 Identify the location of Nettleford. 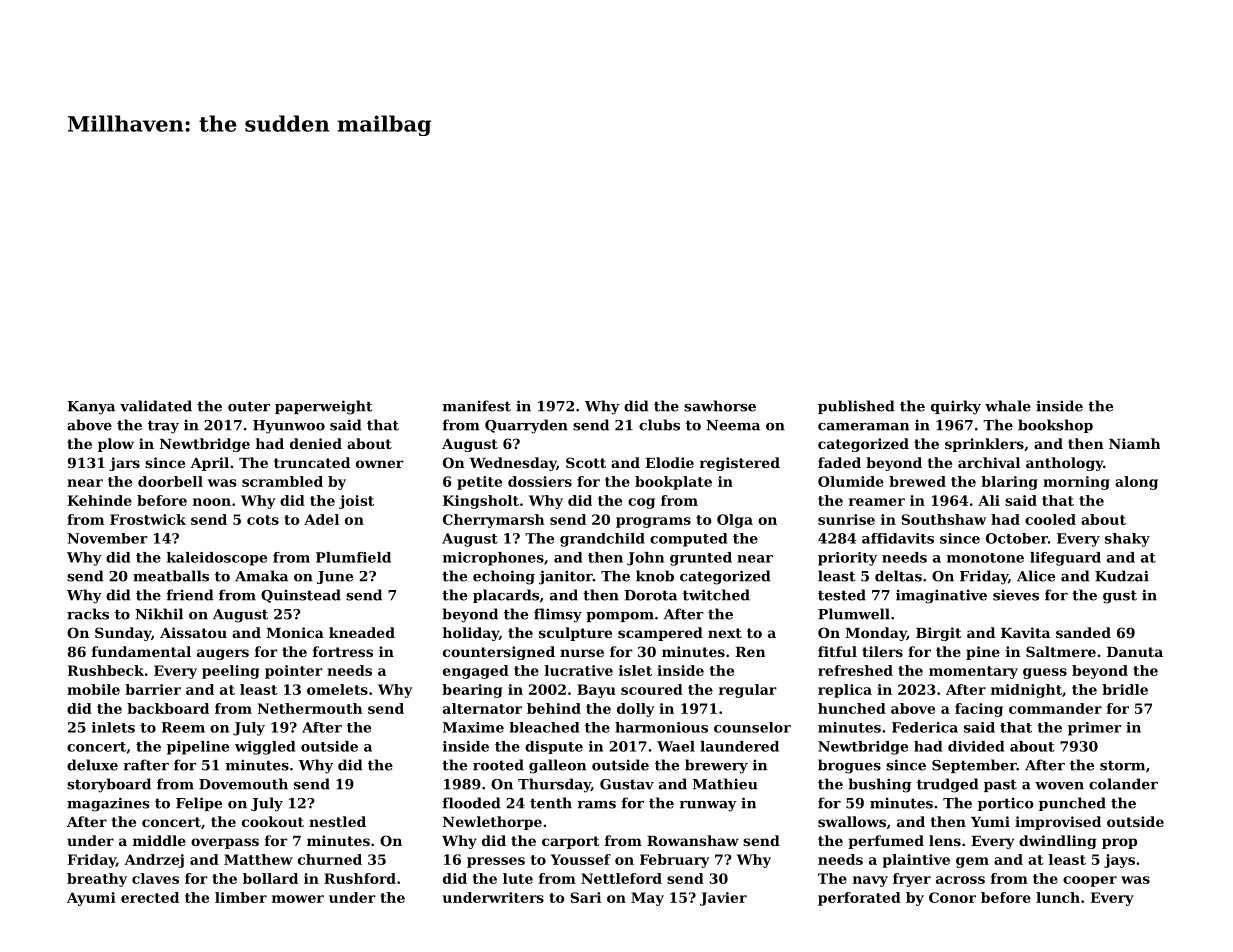
(621, 878).
